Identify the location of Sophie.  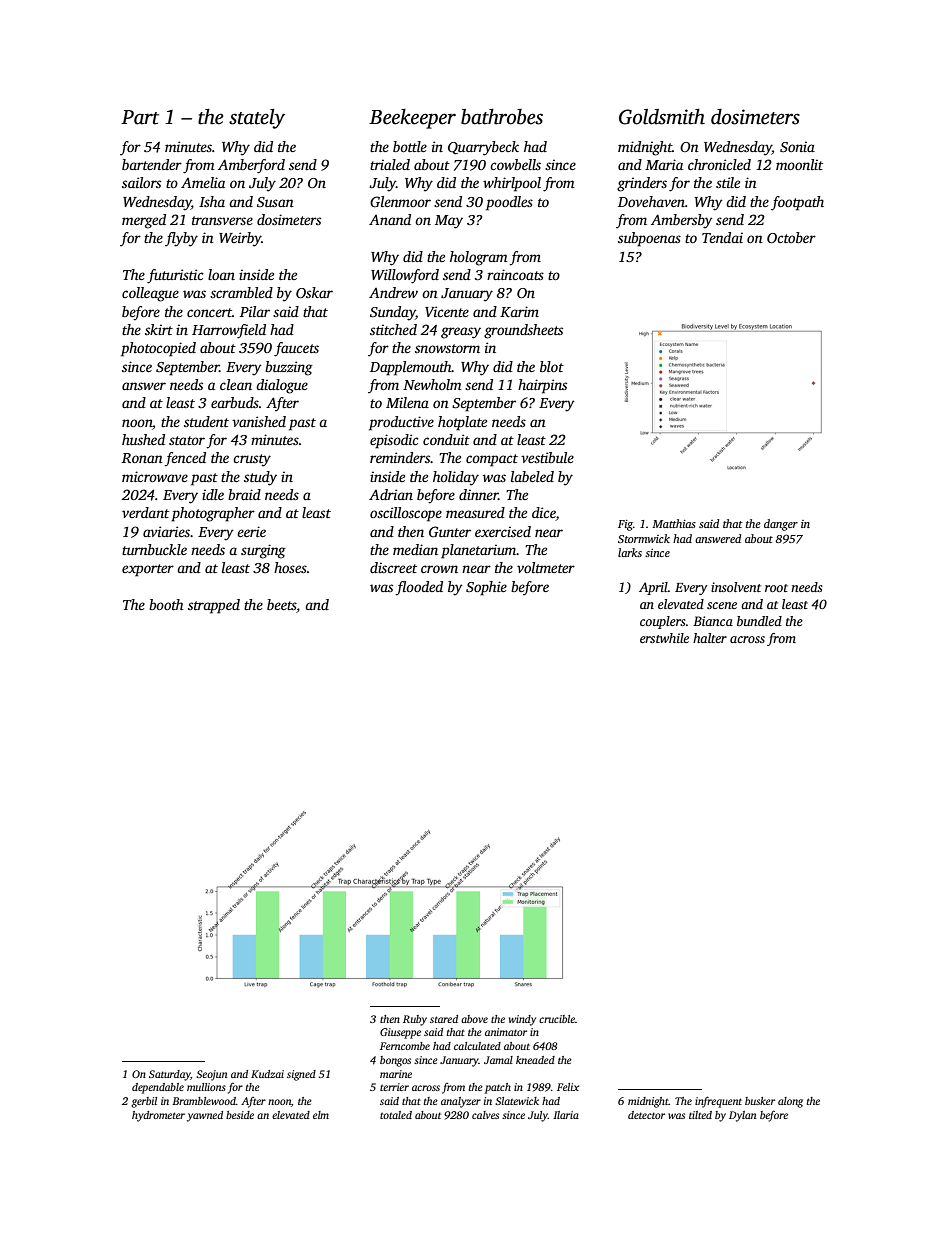
(486, 588).
